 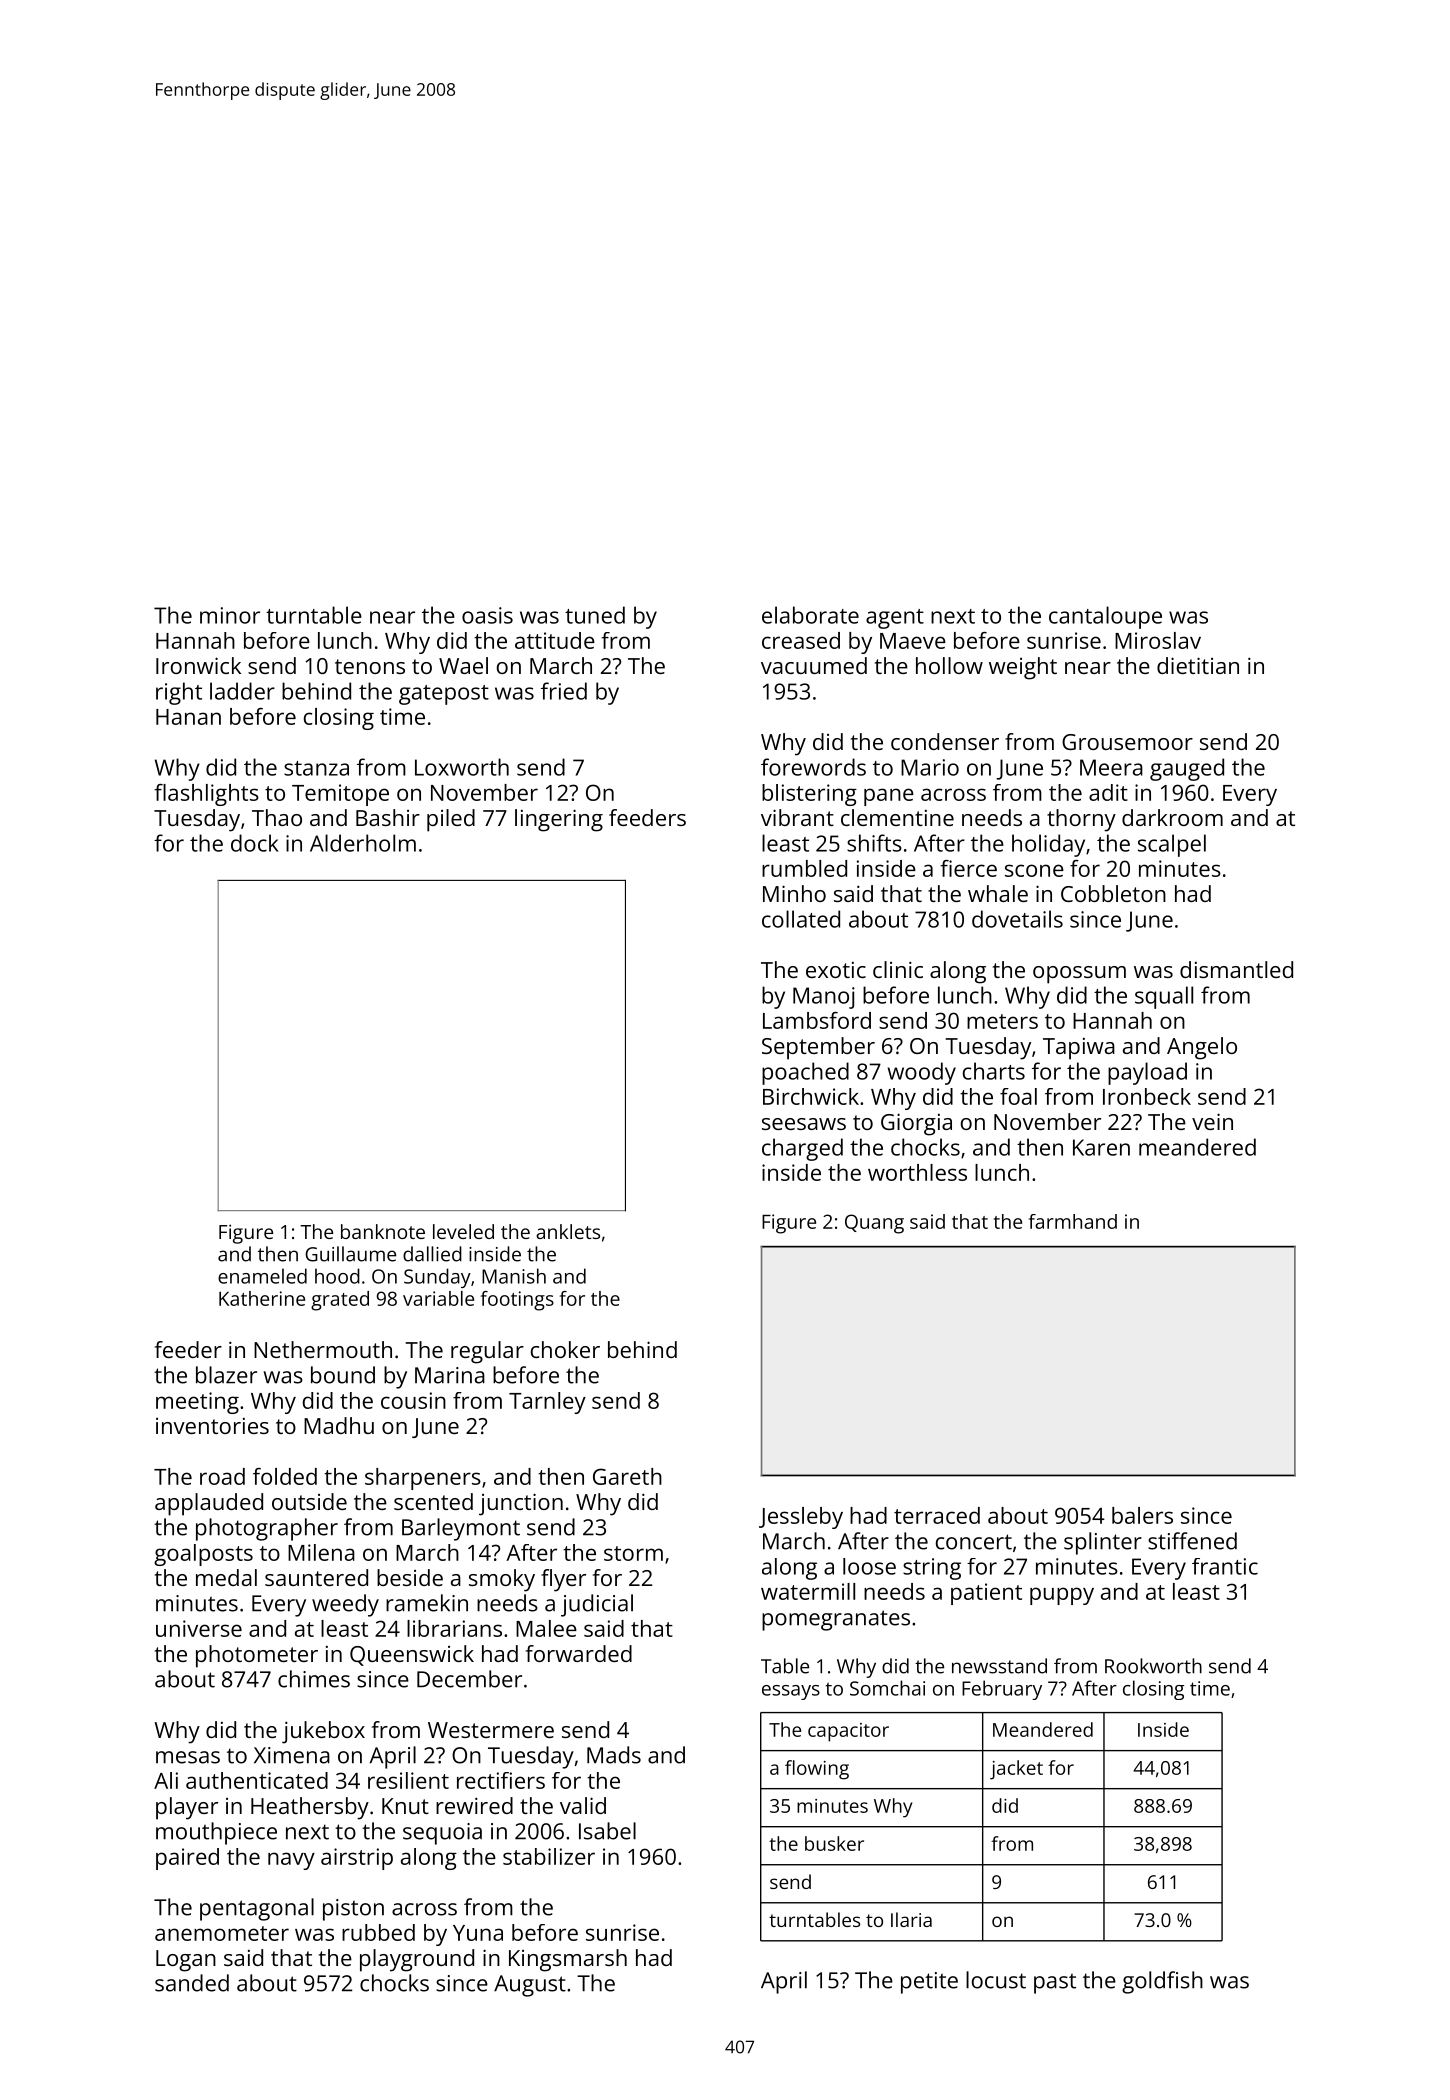 What do you see at coordinates (549, 1856) in the image?
I see `stabilizer` at bounding box center [549, 1856].
